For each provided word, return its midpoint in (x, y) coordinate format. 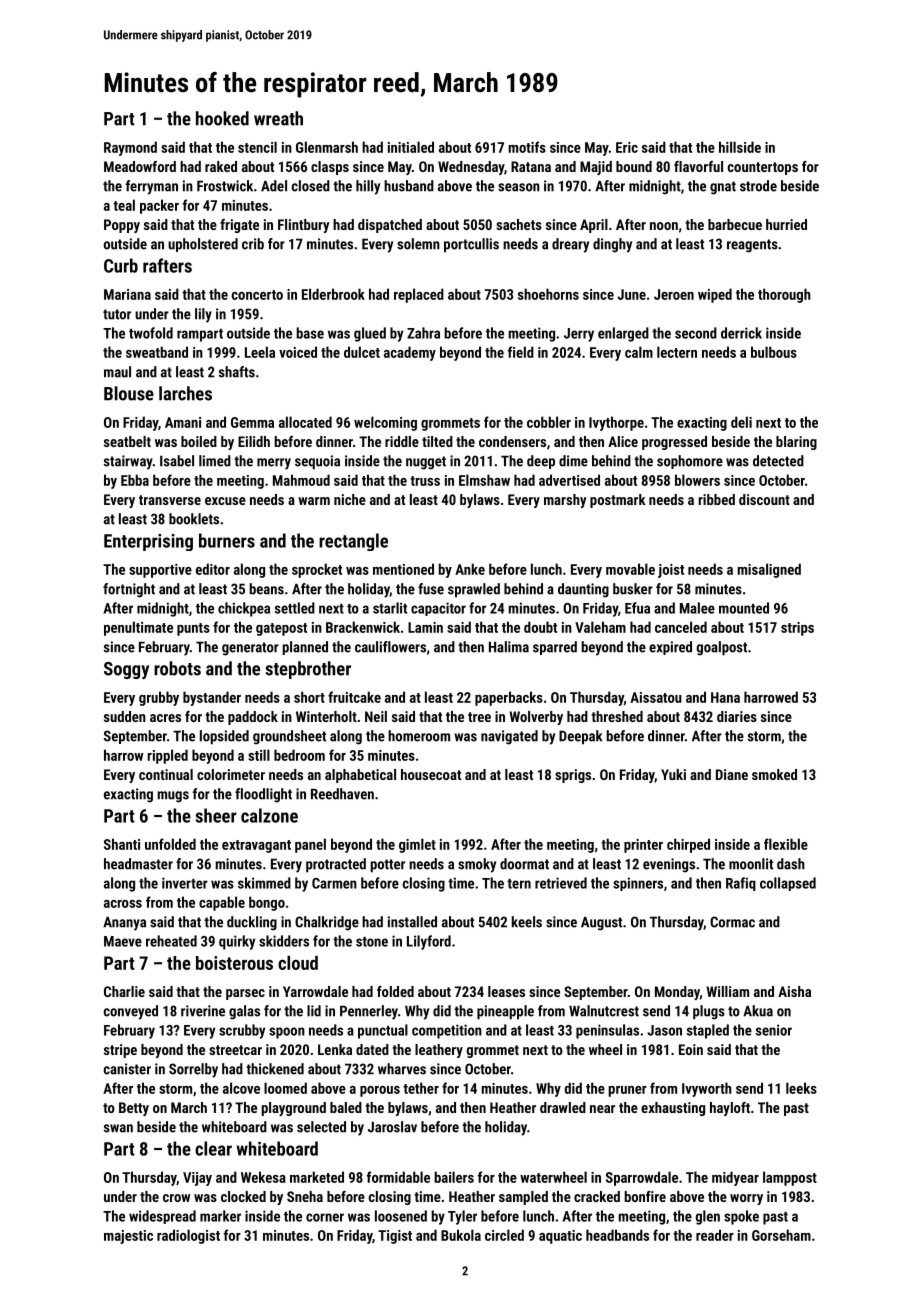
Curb (121, 265)
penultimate (138, 628)
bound (634, 166)
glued (370, 334)
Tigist (395, 1237)
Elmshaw (484, 480)
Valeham (600, 627)
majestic (128, 1237)
